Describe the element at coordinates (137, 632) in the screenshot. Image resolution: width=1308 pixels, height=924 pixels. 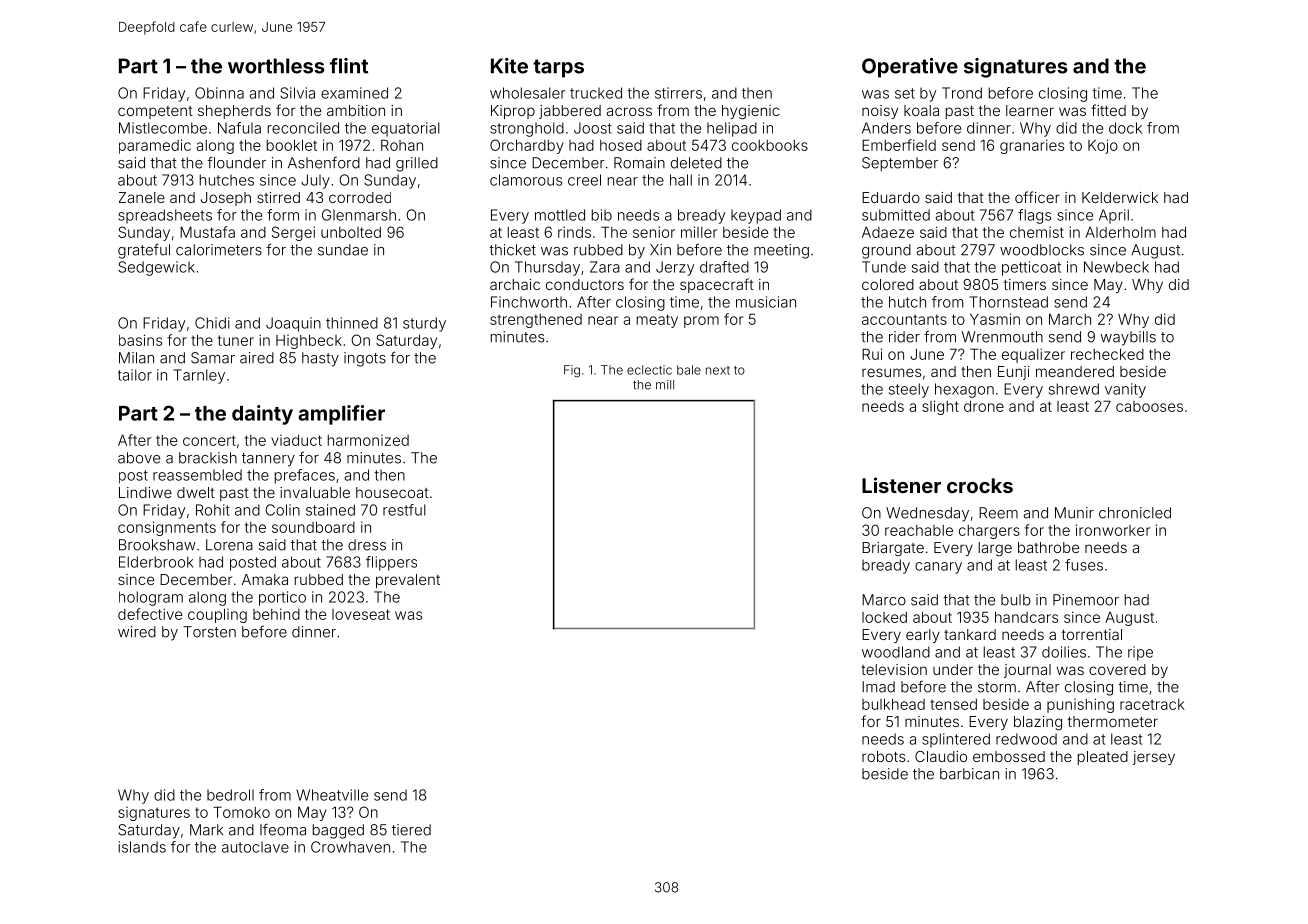
I see `wired` at that location.
